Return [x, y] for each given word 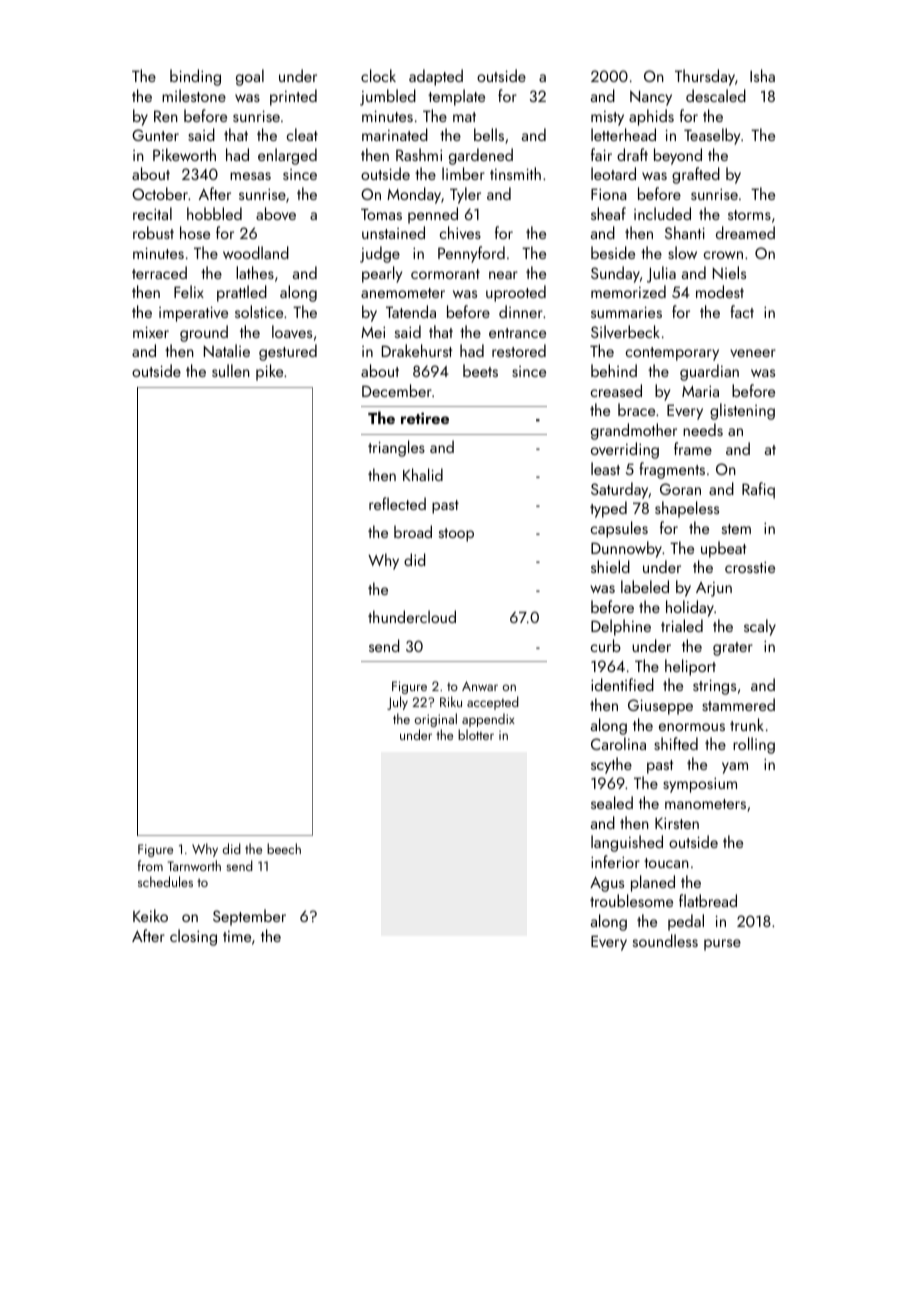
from [150, 865]
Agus [607, 884]
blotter [476, 734]
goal [250, 77]
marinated [395, 134]
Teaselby [712, 136]
